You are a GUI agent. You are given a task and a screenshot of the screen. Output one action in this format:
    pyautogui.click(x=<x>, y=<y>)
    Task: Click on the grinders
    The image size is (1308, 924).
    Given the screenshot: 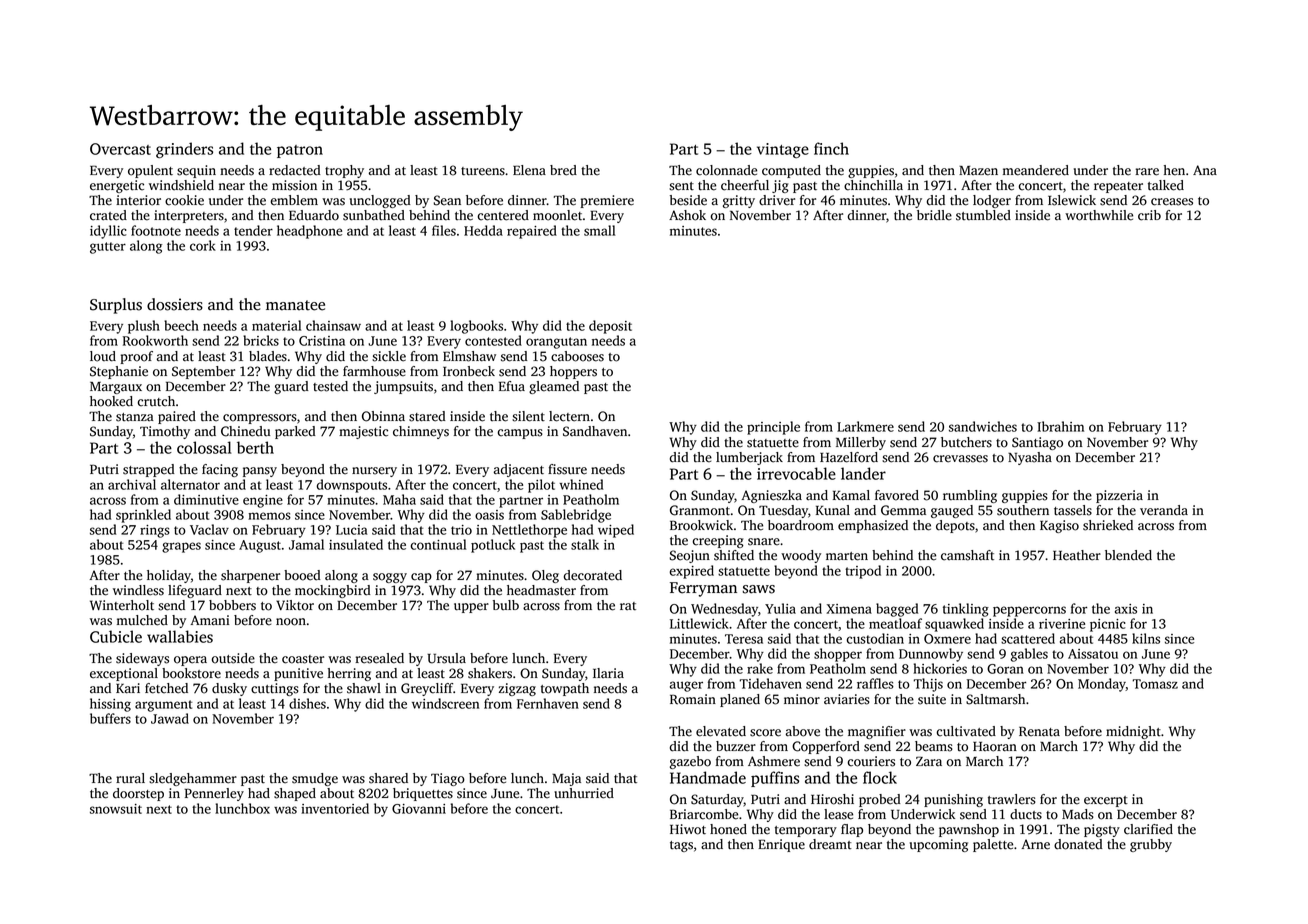 What is the action you would take?
    pyautogui.click(x=184, y=150)
